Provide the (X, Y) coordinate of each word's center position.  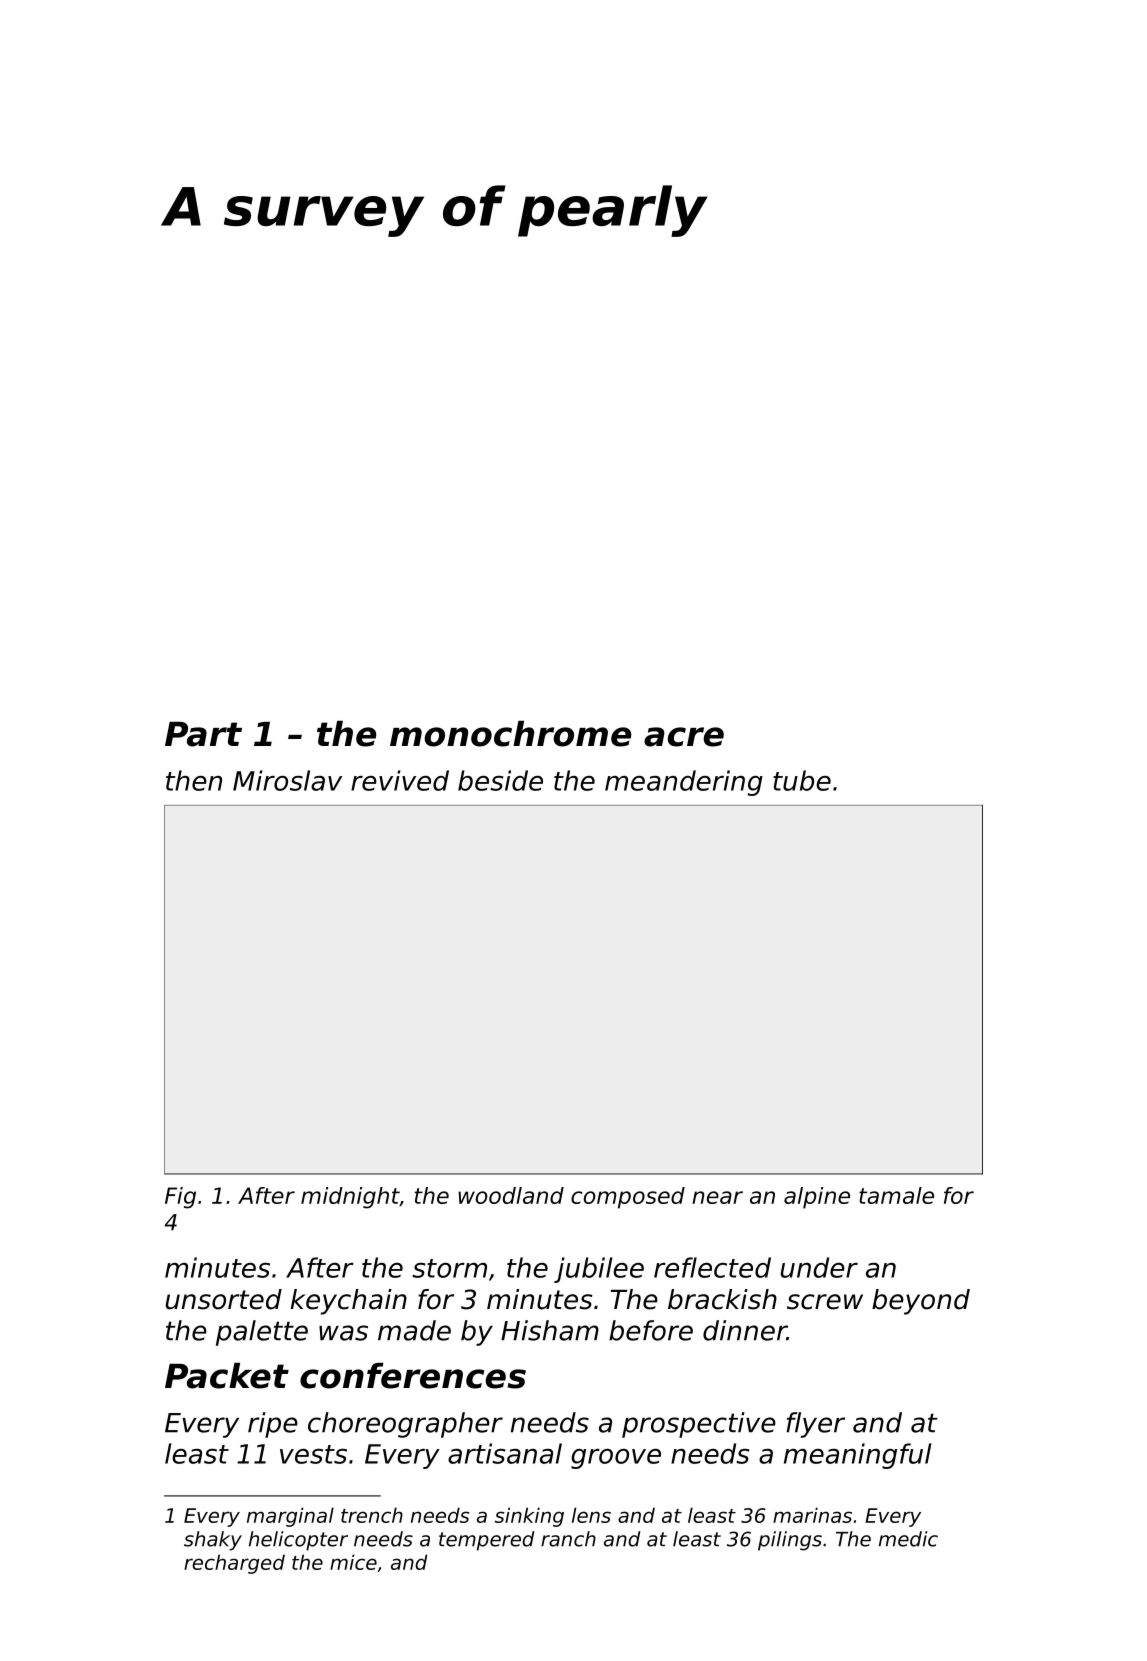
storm (449, 1268)
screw (825, 1302)
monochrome (510, 734)
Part (203, 734)
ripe (273, 1425)
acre (684, 737)
